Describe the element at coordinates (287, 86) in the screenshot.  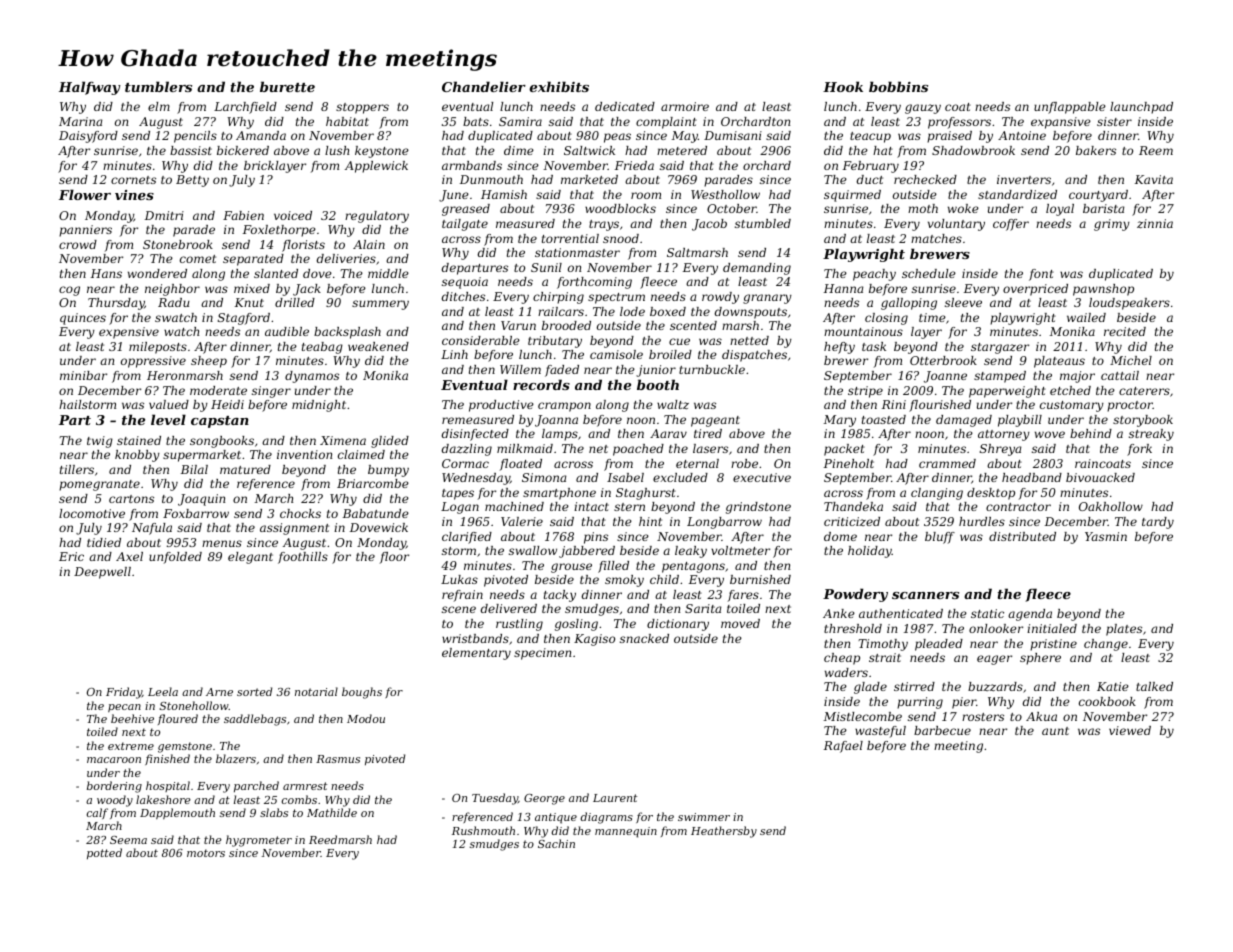
I see `burette` at that location.
